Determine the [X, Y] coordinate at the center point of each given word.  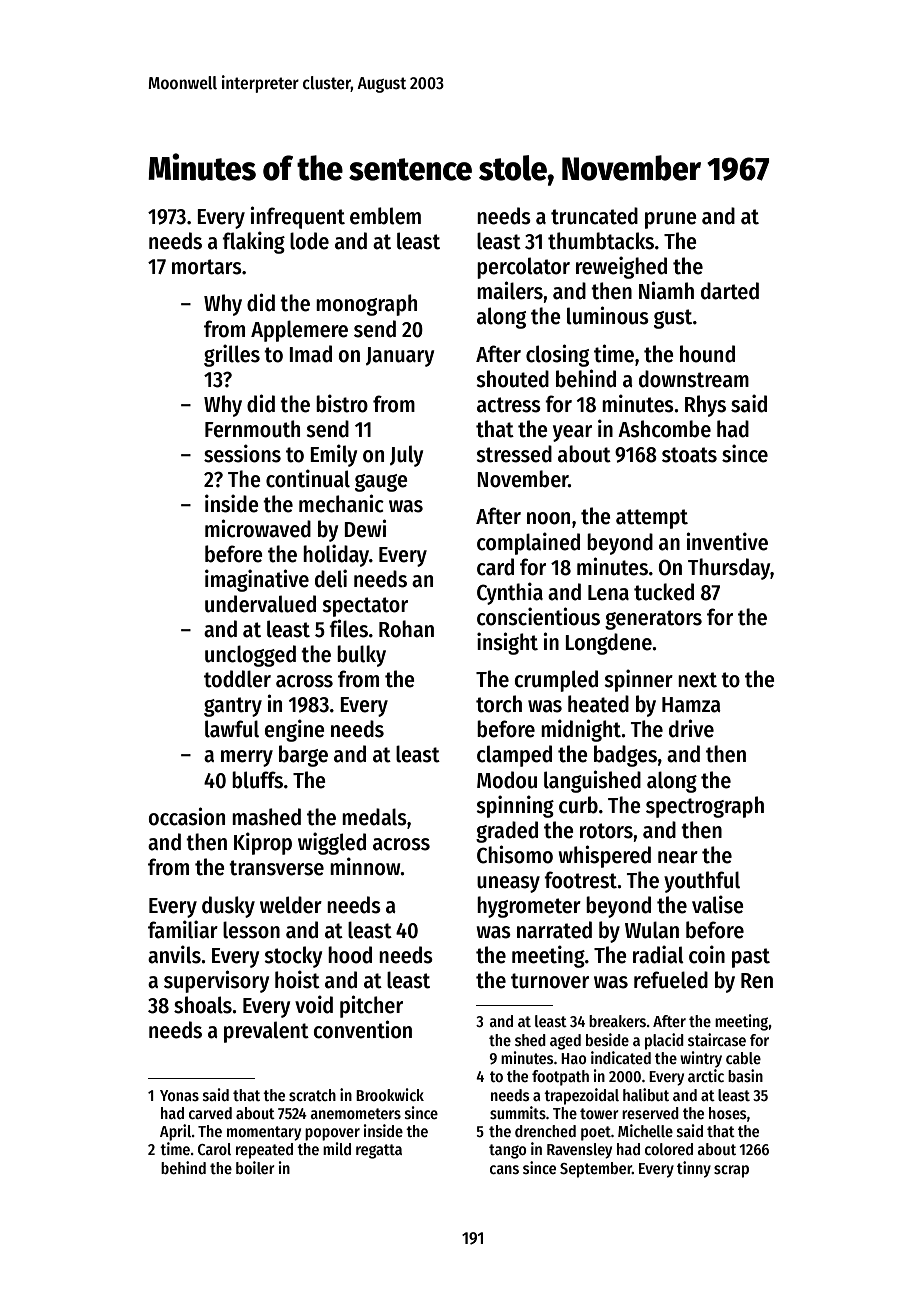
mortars [207, 267]
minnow [365, 866]
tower [599, 1113]
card [495, 567]
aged [565, 1042]
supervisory [216, 981]
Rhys [705, 406]
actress [509, 405]
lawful [232, 729]
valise [718, 904]
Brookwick [390, 1094]
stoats [689, 455]
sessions [242, 453]
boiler [255, 1167]
